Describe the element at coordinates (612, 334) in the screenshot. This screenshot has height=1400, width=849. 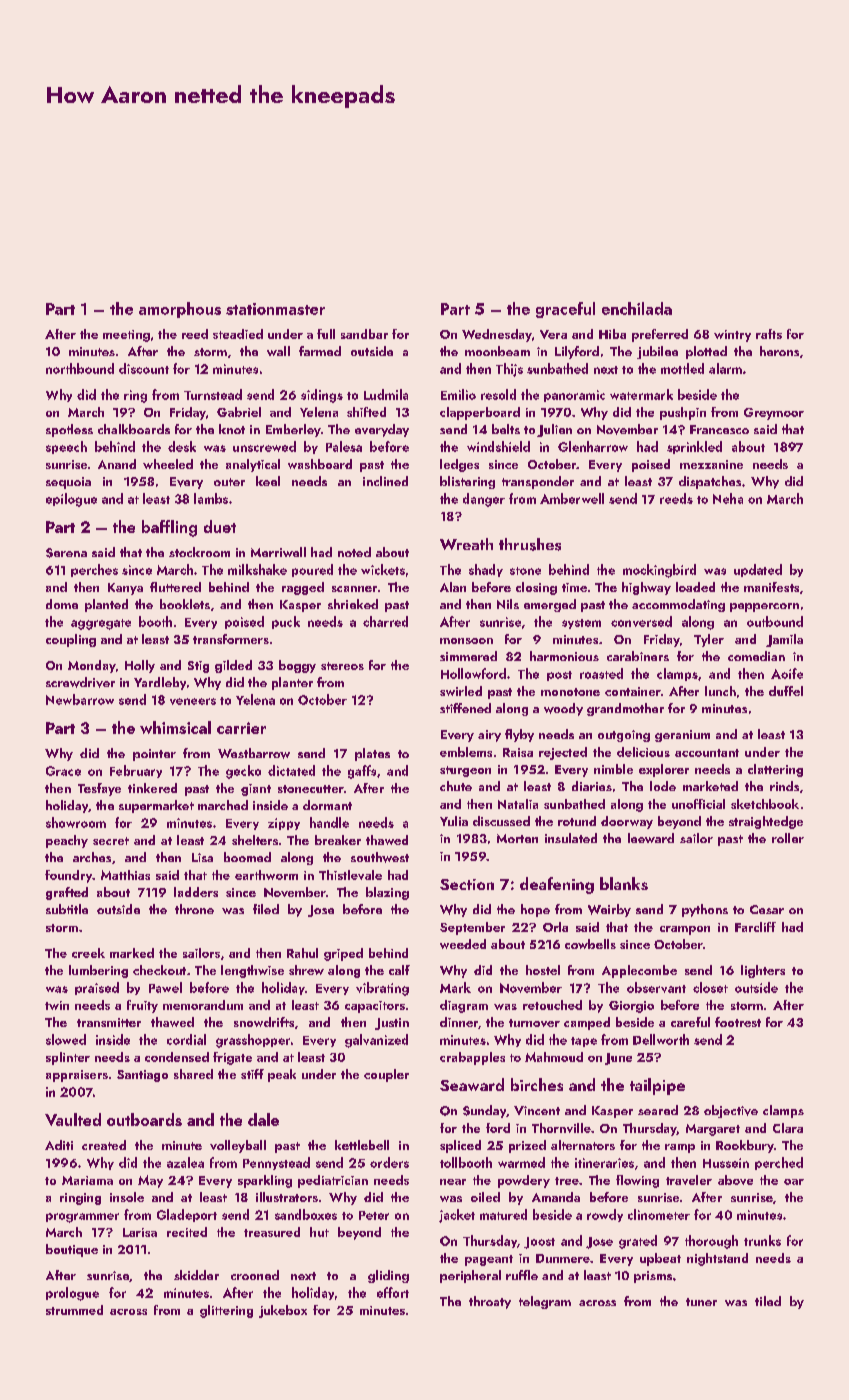
I see `Hiba` at that location.
